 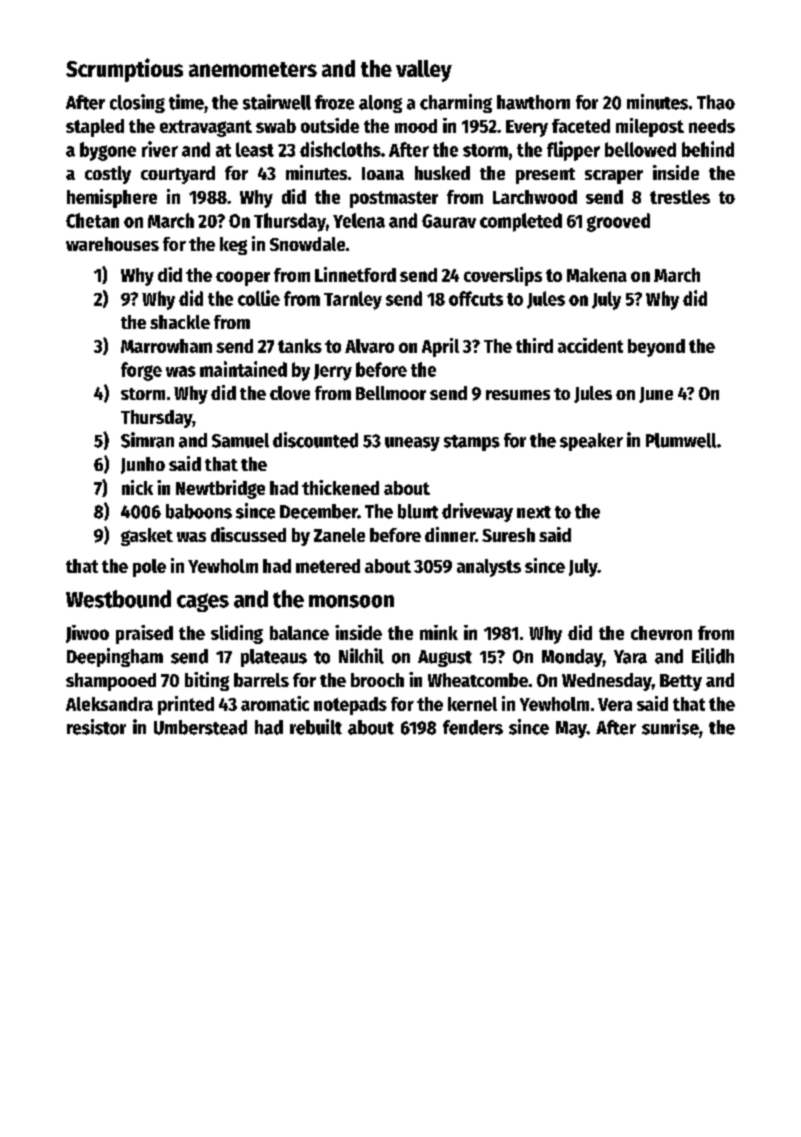 I want to click on valley, so click(x=424, y=71).
